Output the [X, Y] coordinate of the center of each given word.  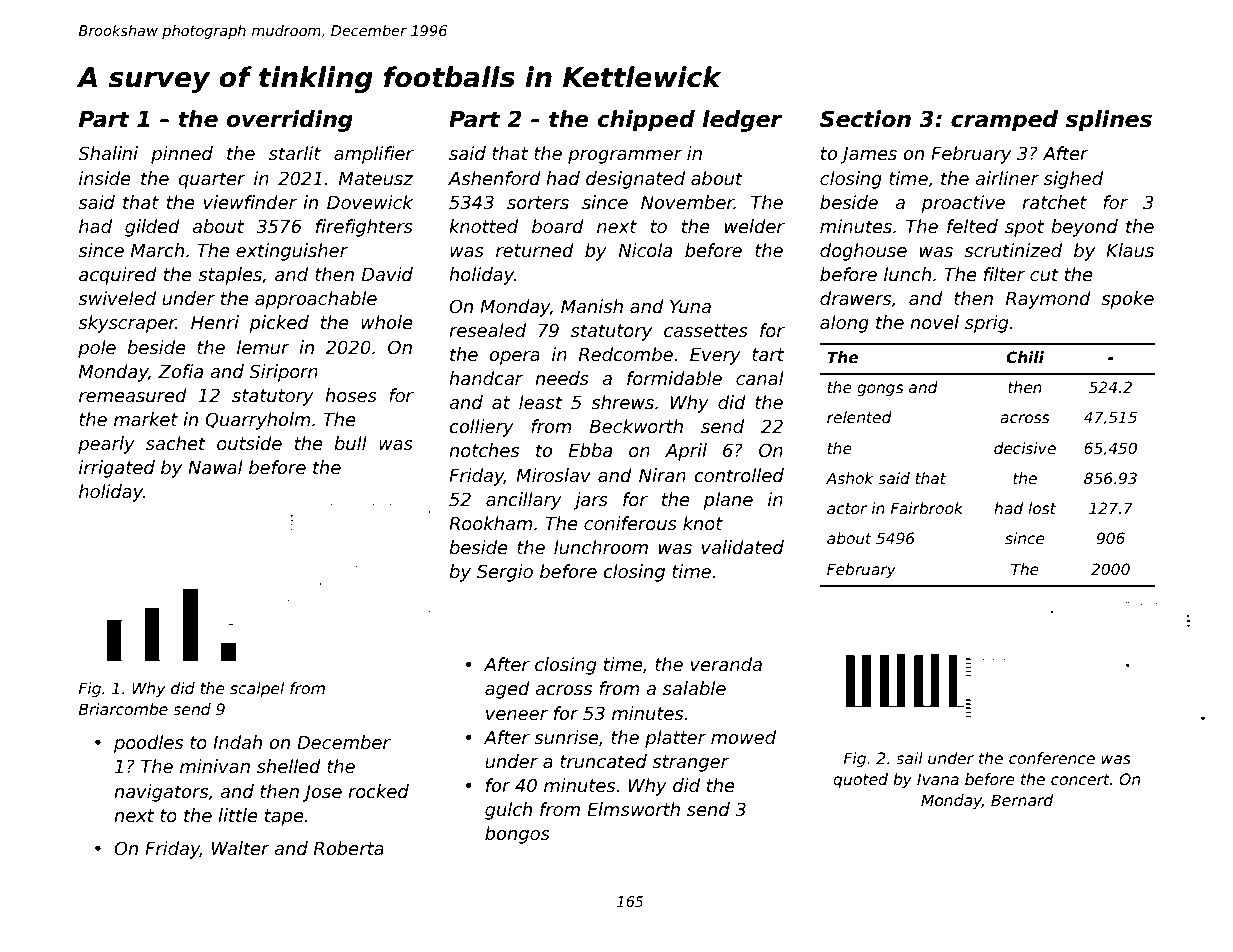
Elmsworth [633, 809]
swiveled [117, 298]
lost [1042, 508]
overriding [289, 121]
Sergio [505, 573]
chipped [646, 121]
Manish [592, 306]
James [868, 155]
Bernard [1022, 800]
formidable [674, 378]
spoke [1127, 300]
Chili [1025, 357]
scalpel [257, 689]
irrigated [117, 469]
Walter [241, 848]
